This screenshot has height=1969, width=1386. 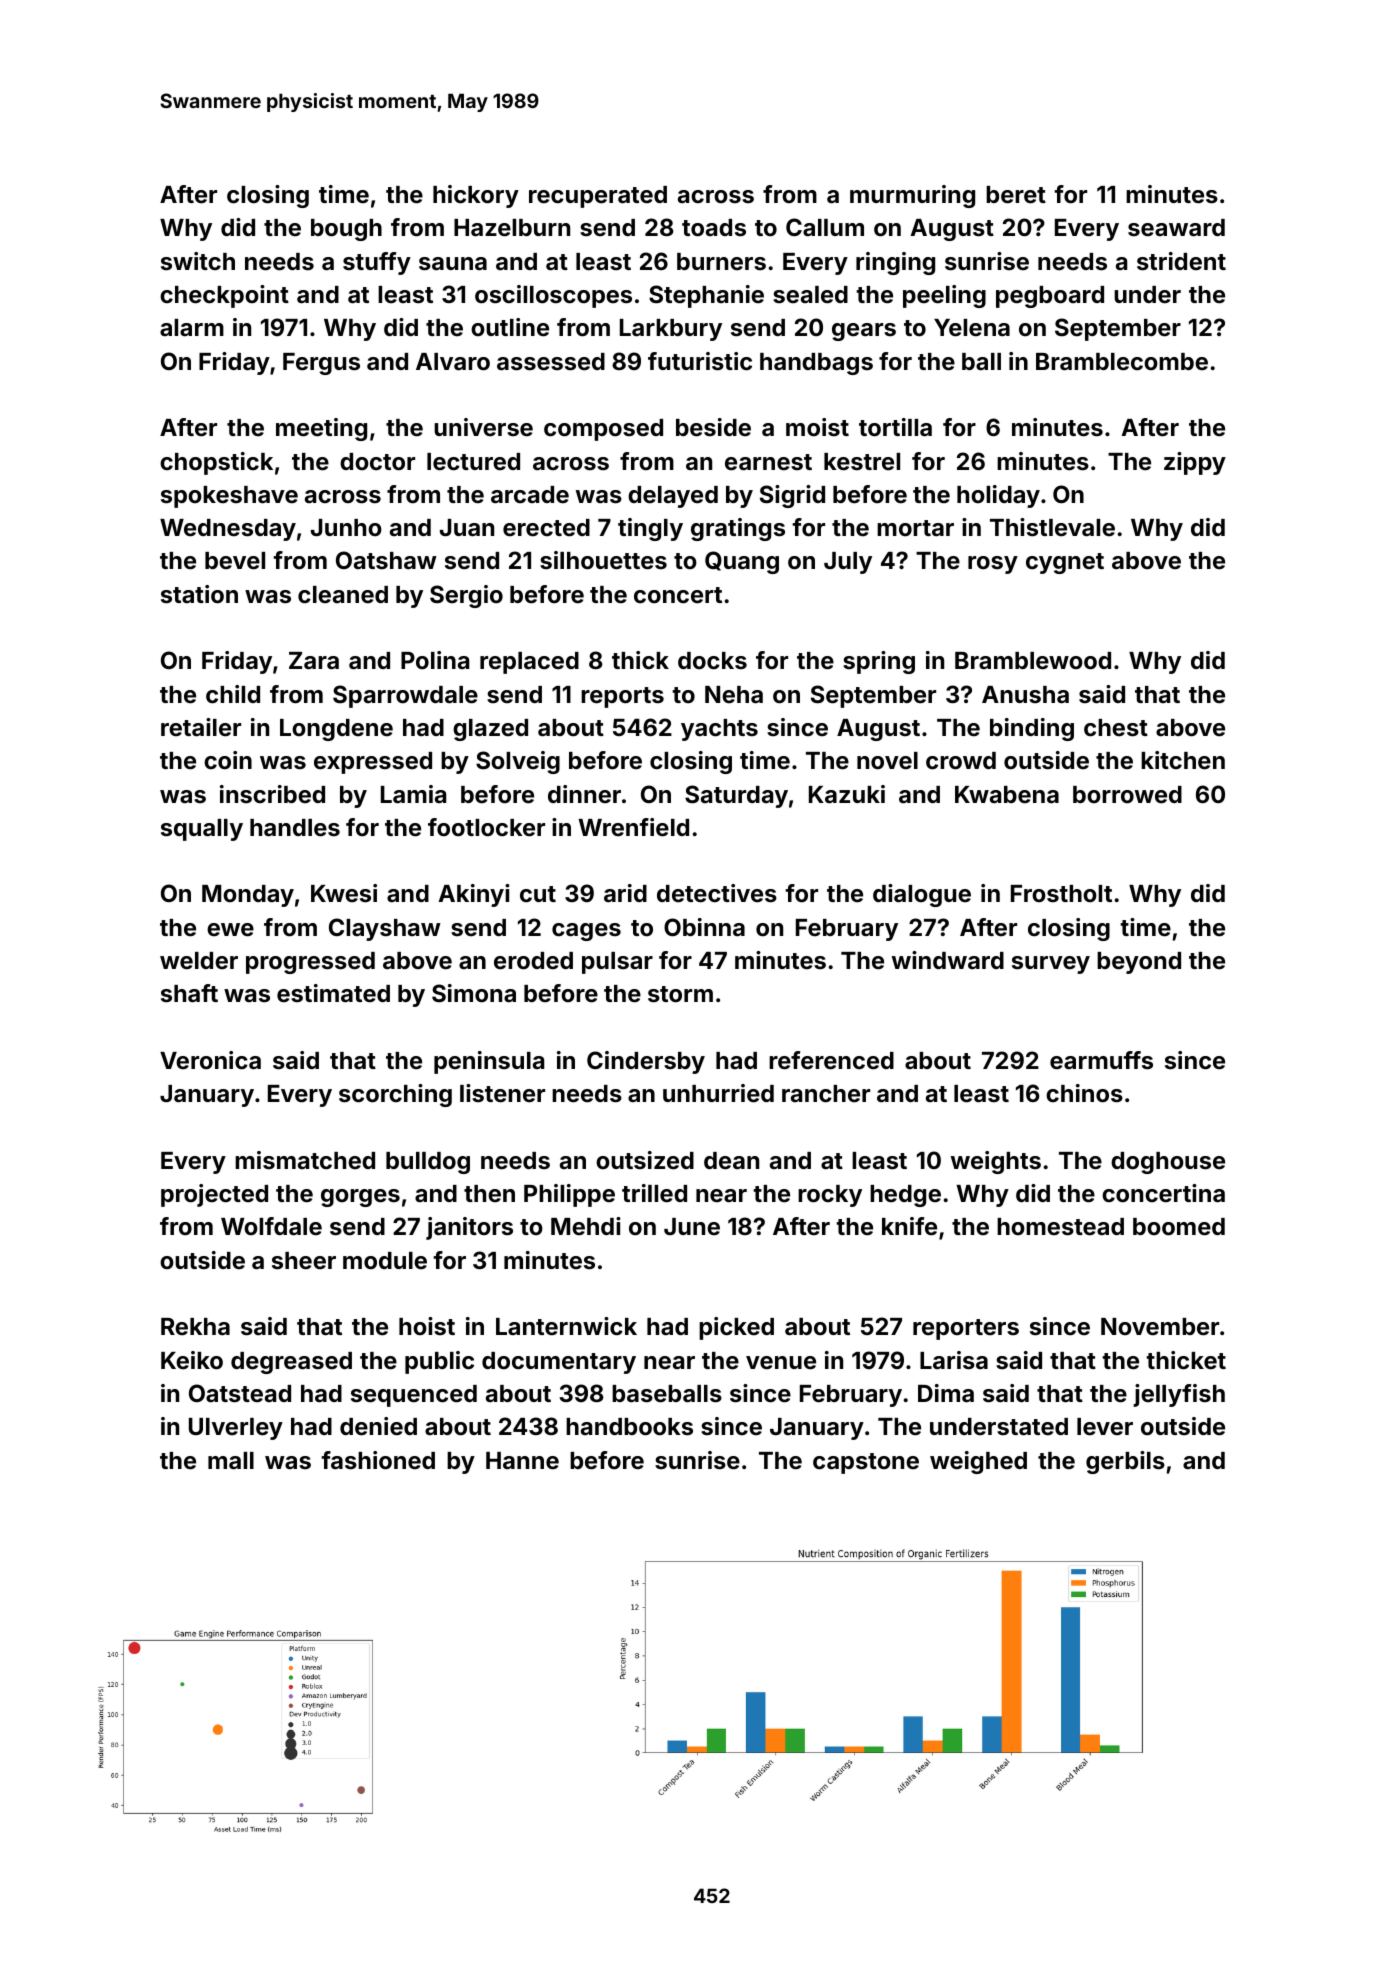 What do you see at coordinates (719, 730) in the screenshot?
I see `yachts` at bounding box center [719, 730].
